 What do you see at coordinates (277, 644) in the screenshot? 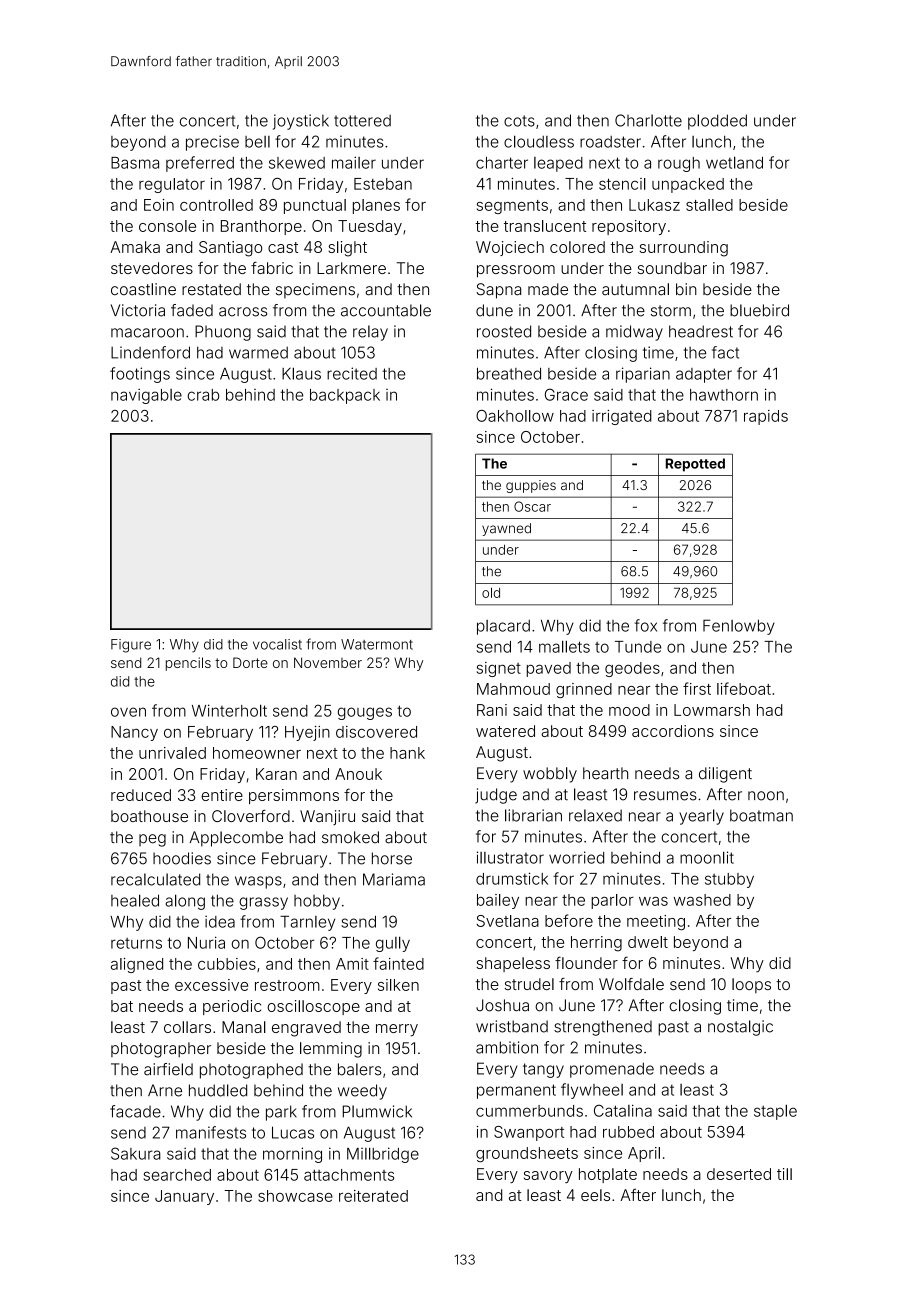
I see `vocalist` at bounding box center [277, 644].
